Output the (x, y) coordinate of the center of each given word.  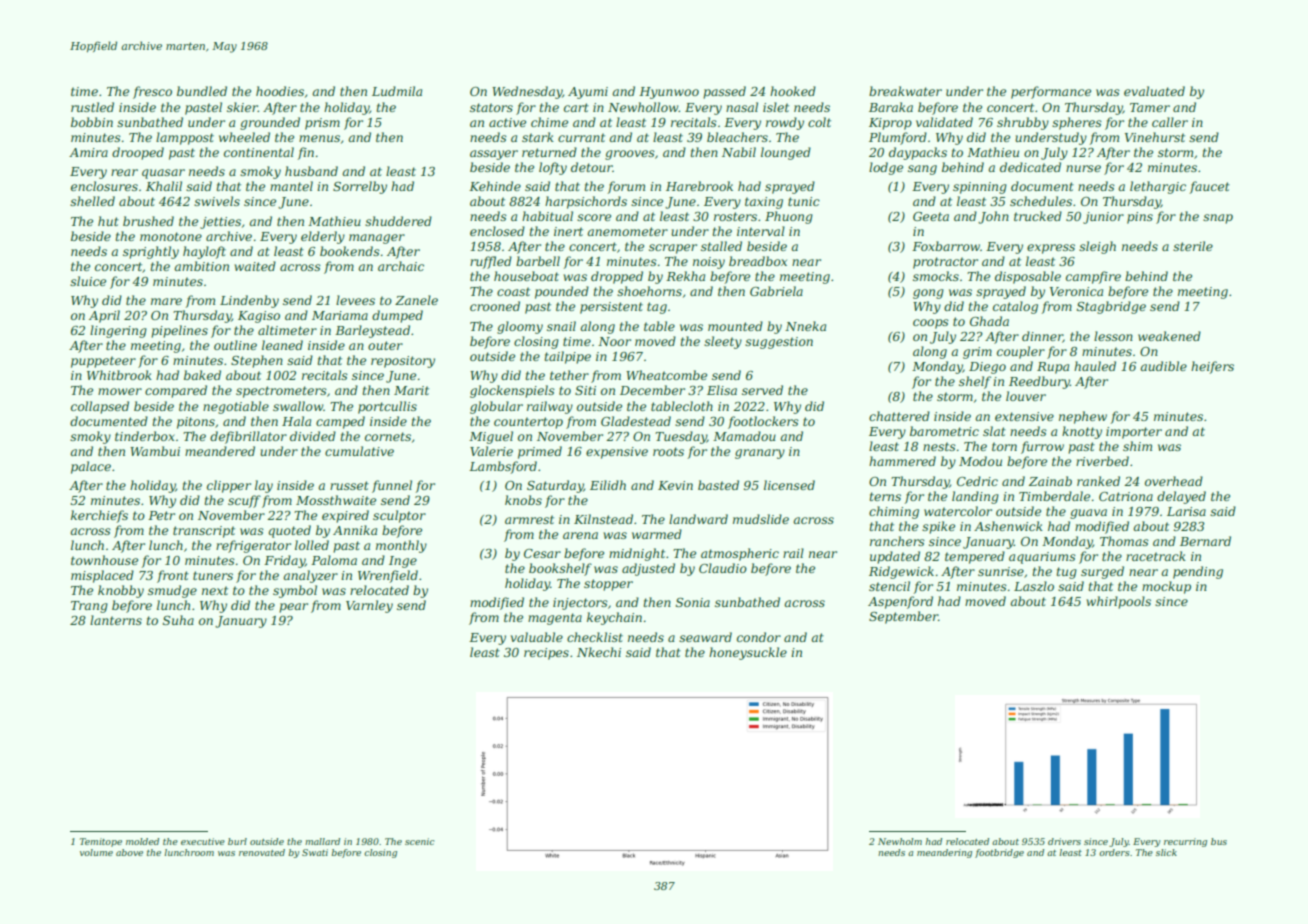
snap (1218, 219)
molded (142, 841)
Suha (178, 620)
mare (166, 301)
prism (322, 124)
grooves (630, 155)
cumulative (359, 451)
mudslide (761, 519)
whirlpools (1118, 602)
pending (1198, 572)
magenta (555, 619)
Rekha (685, 276)
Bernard (1205, 541)
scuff (244, 501)
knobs (523, 500)
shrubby (1023, 123)
